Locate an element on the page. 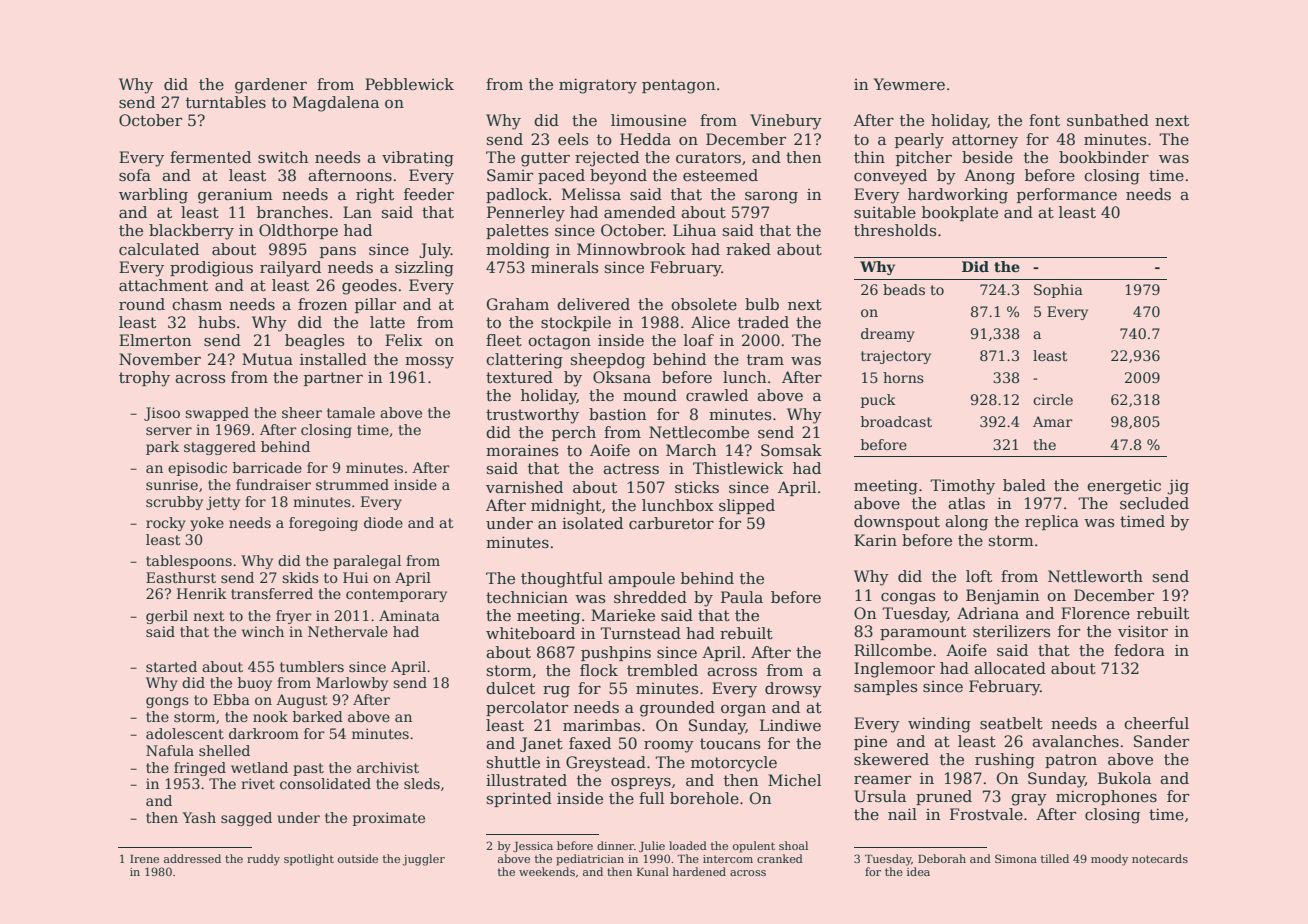 This image has width=1308, height=924. congas is located at coordinates (908, 599).
